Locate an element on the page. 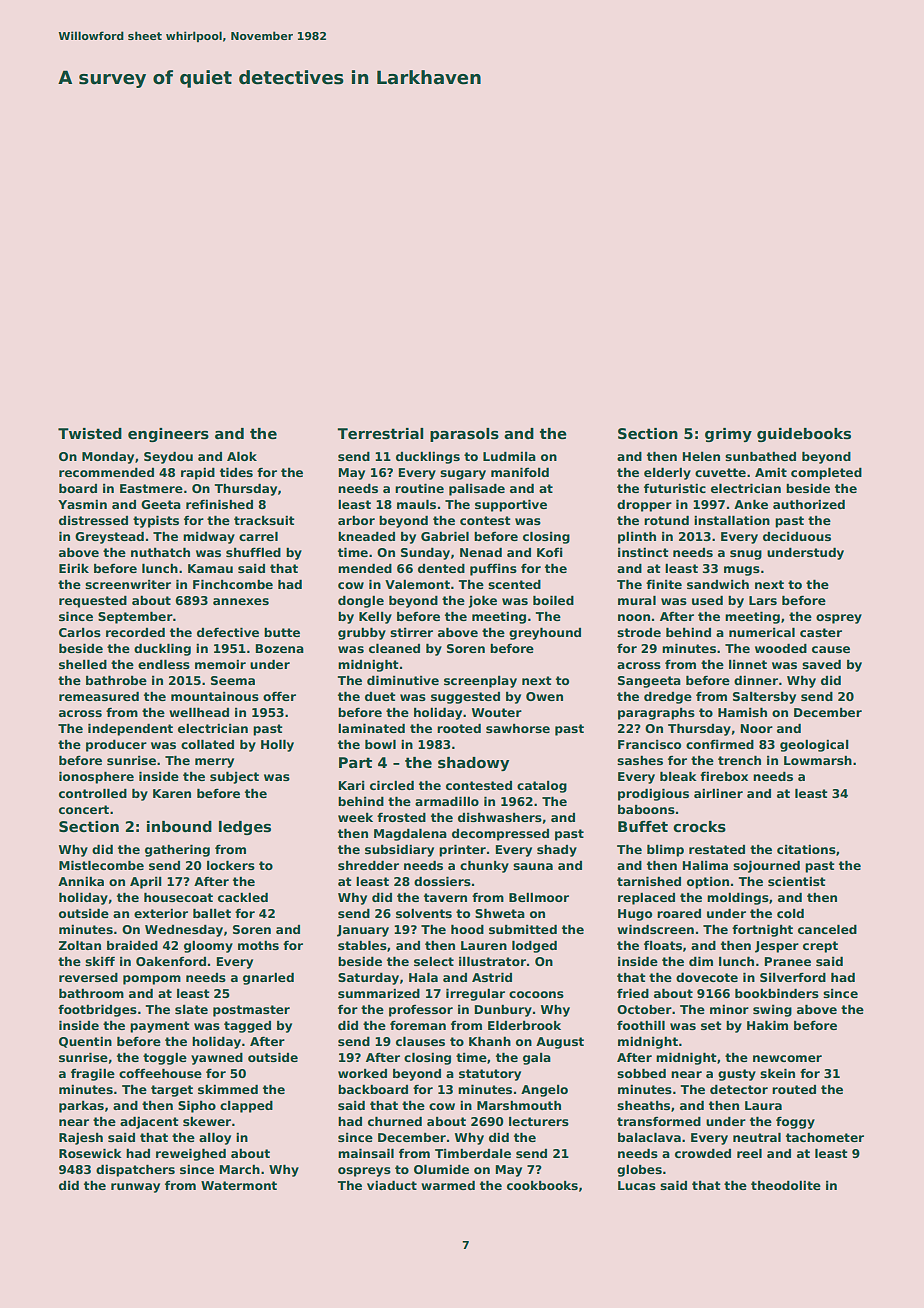 The height and width of the document is (1308, 924). fortnight is located at coordinates (762, 931).
